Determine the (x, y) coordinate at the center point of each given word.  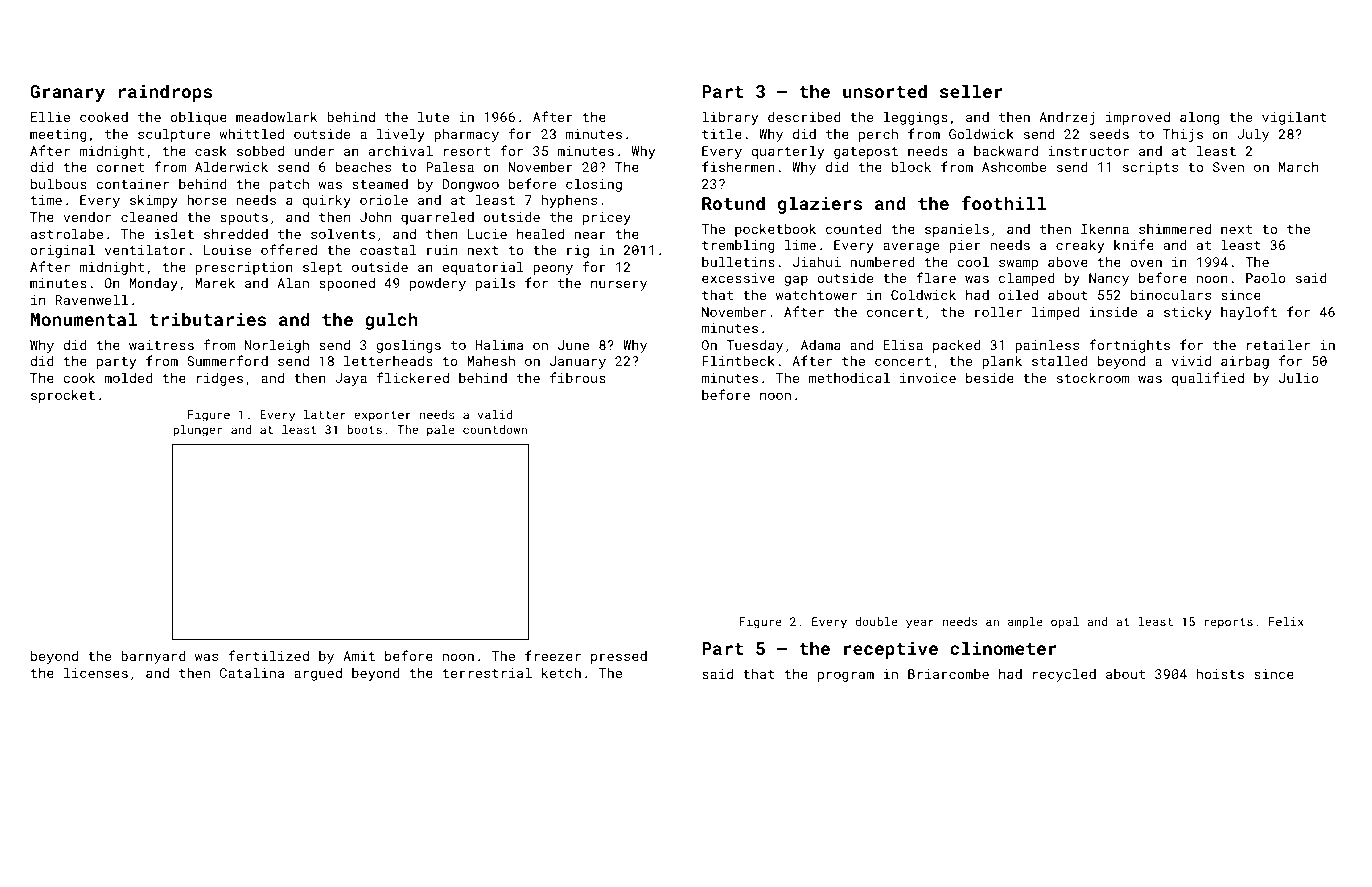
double (876, 621)
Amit (359, 656)
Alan (293, 282)
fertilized (268, 655)
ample (1025, 623)
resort (467, 151)
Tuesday (754, 346)
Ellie (50, 116)
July (1253, 135)
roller (998, 311)
